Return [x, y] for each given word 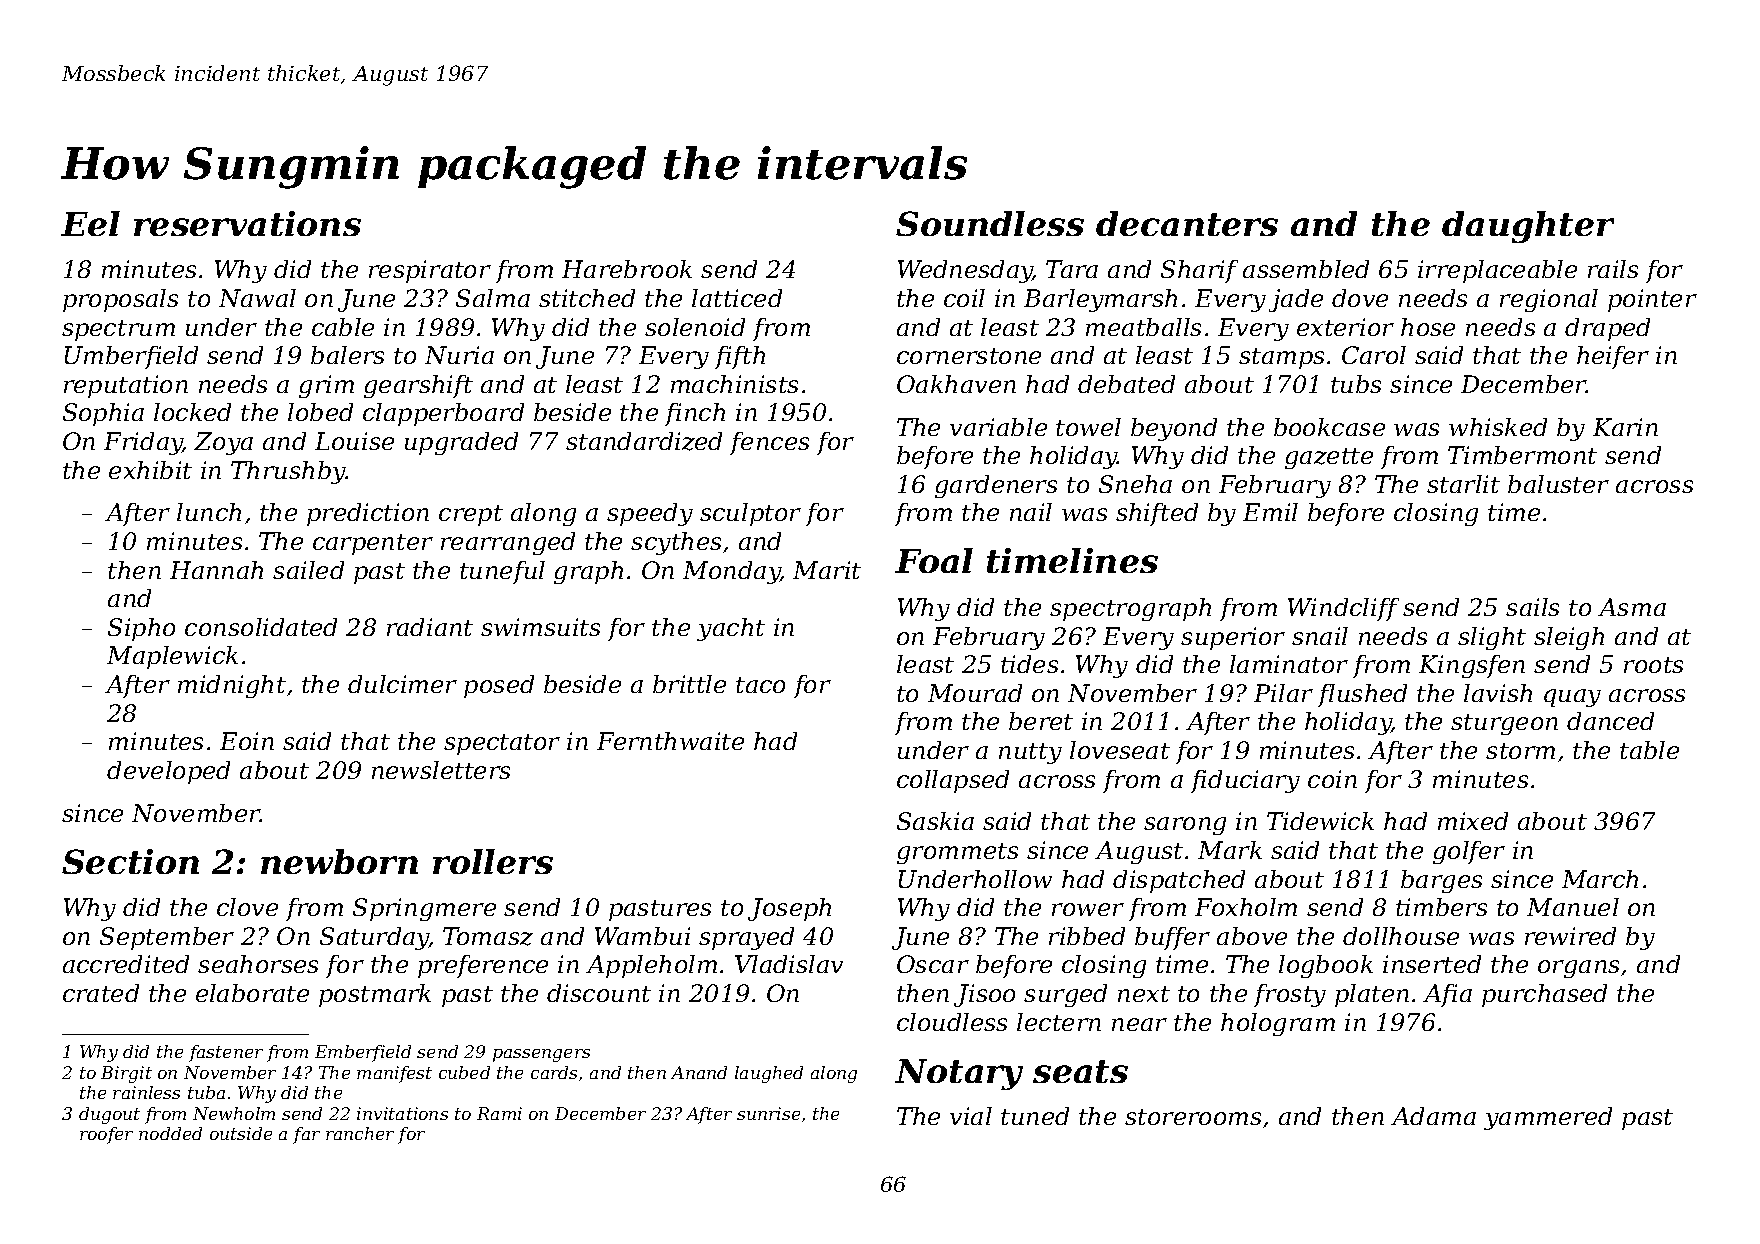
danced [1610, 721]
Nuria [459, 355]
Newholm [234, 1113]
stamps [1281, 358]
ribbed [1087, 936]
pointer [1652, 300]
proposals [120, 300]
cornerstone [969, 356]
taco [760, 685]
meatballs [1143, 327]
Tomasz [488, 936]
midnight [232, 686]
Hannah [216, 570]
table [1649, 750]
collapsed [953, 781]
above [1252, 936]
